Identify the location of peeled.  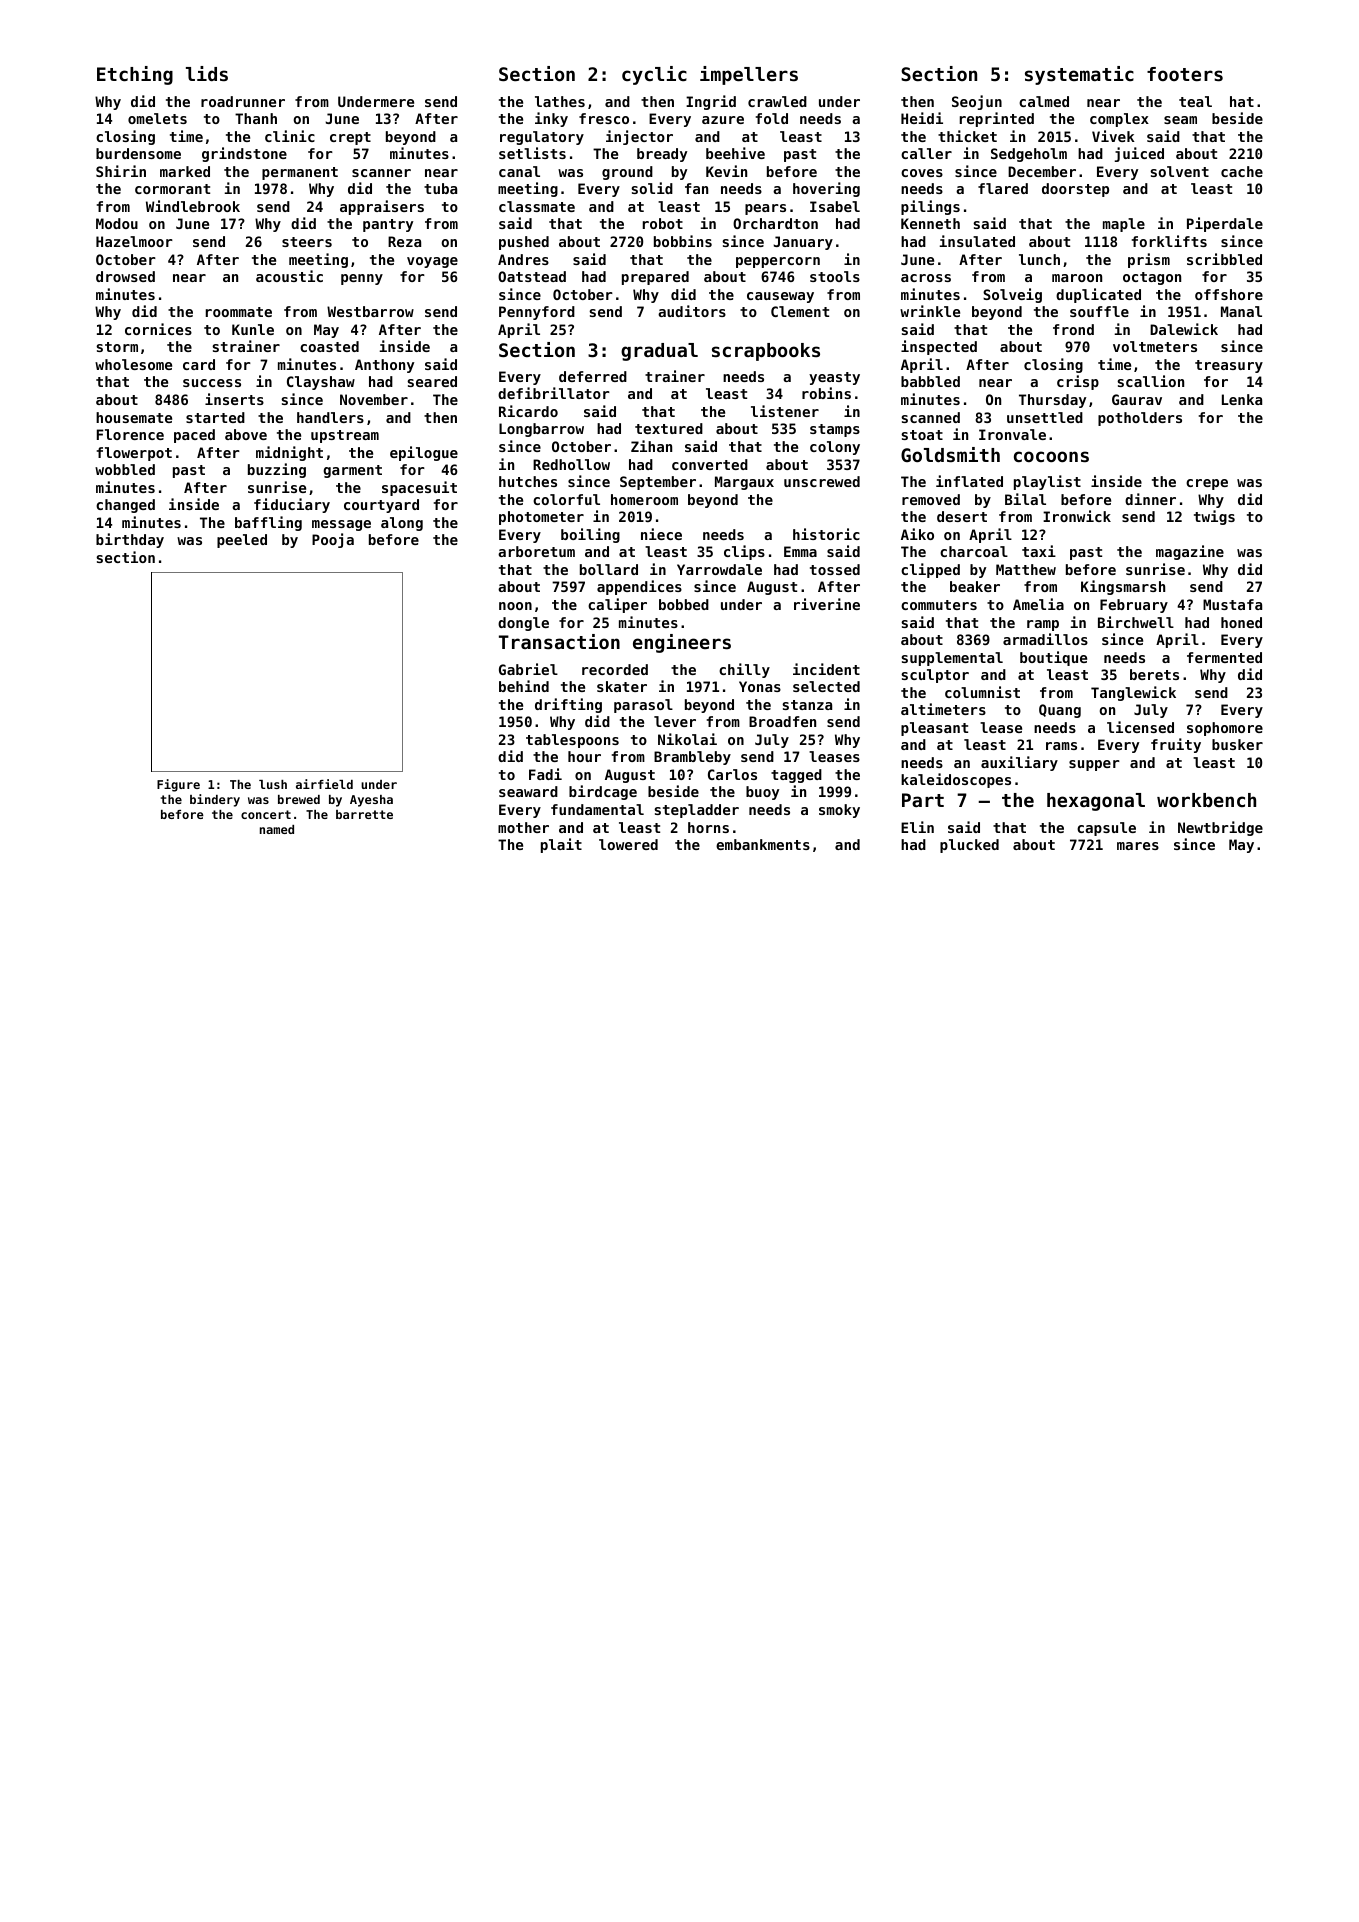
(242, 541).
